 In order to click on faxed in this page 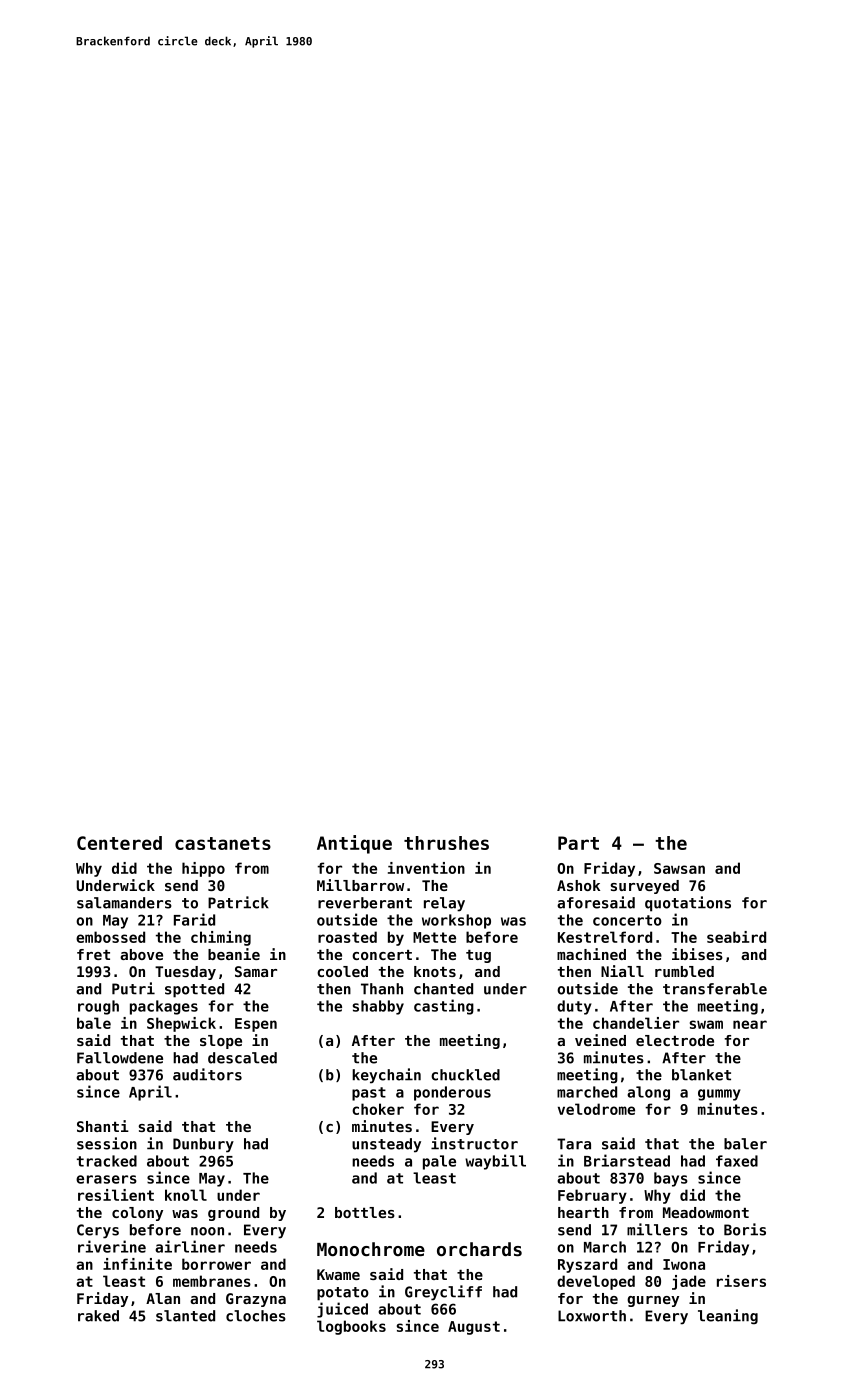, I will do `click(737, 1161)`.
